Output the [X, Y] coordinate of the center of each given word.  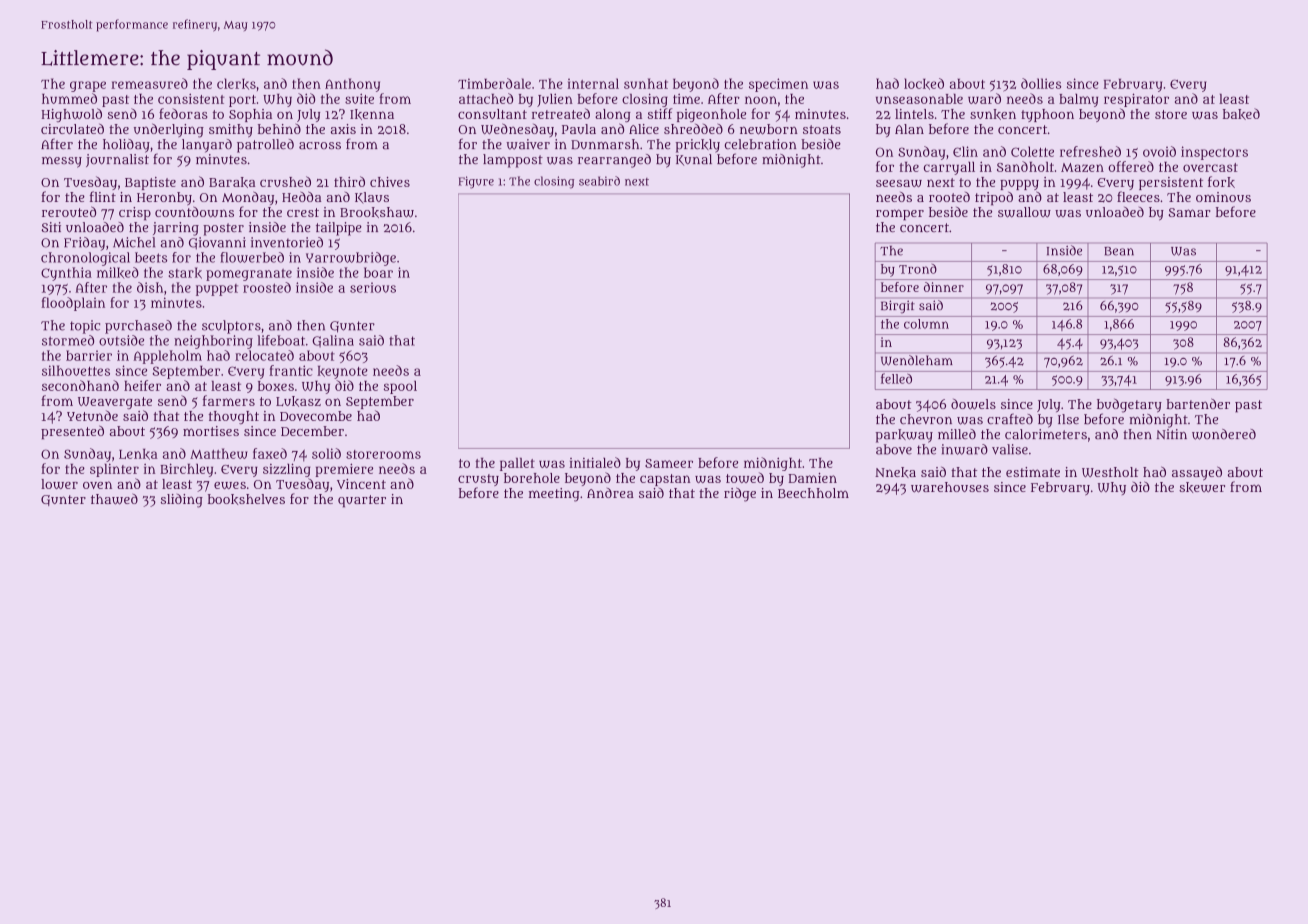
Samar [1189, 212]
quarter [362, 501]
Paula [579, 129]
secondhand [80, 385]
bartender [1198, 403]
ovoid [1159, 151]
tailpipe [339, 229]
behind [279, 129]
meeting [554, 495]
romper [900, 215]
